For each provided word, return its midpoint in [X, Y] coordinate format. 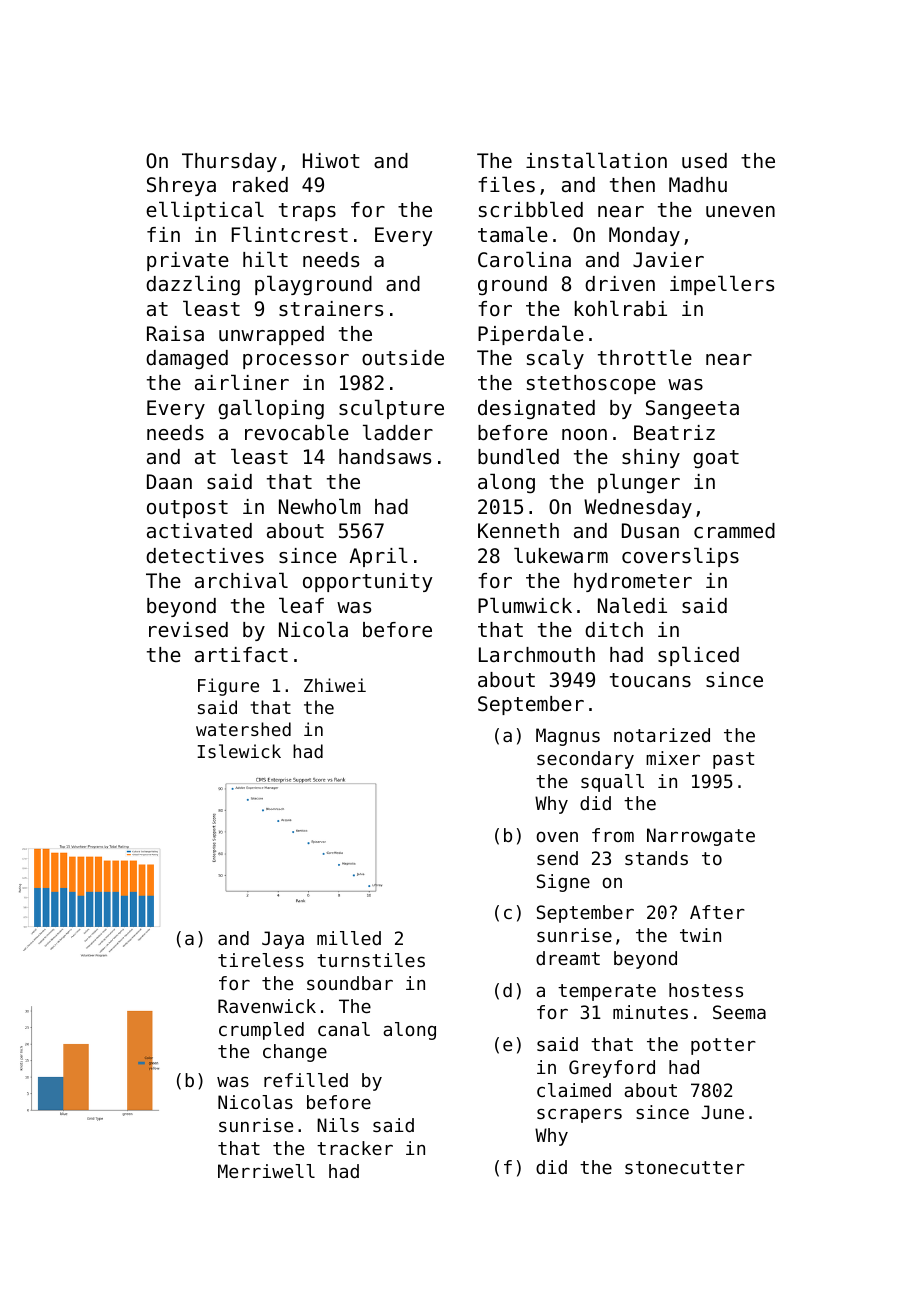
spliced [698, 656]
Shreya [181, 186]
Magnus [568, 737]
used [704, 161]
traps [307, 212]
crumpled [261, 1031]
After [717, 912]
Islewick [239, 751]
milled [349, 938]
